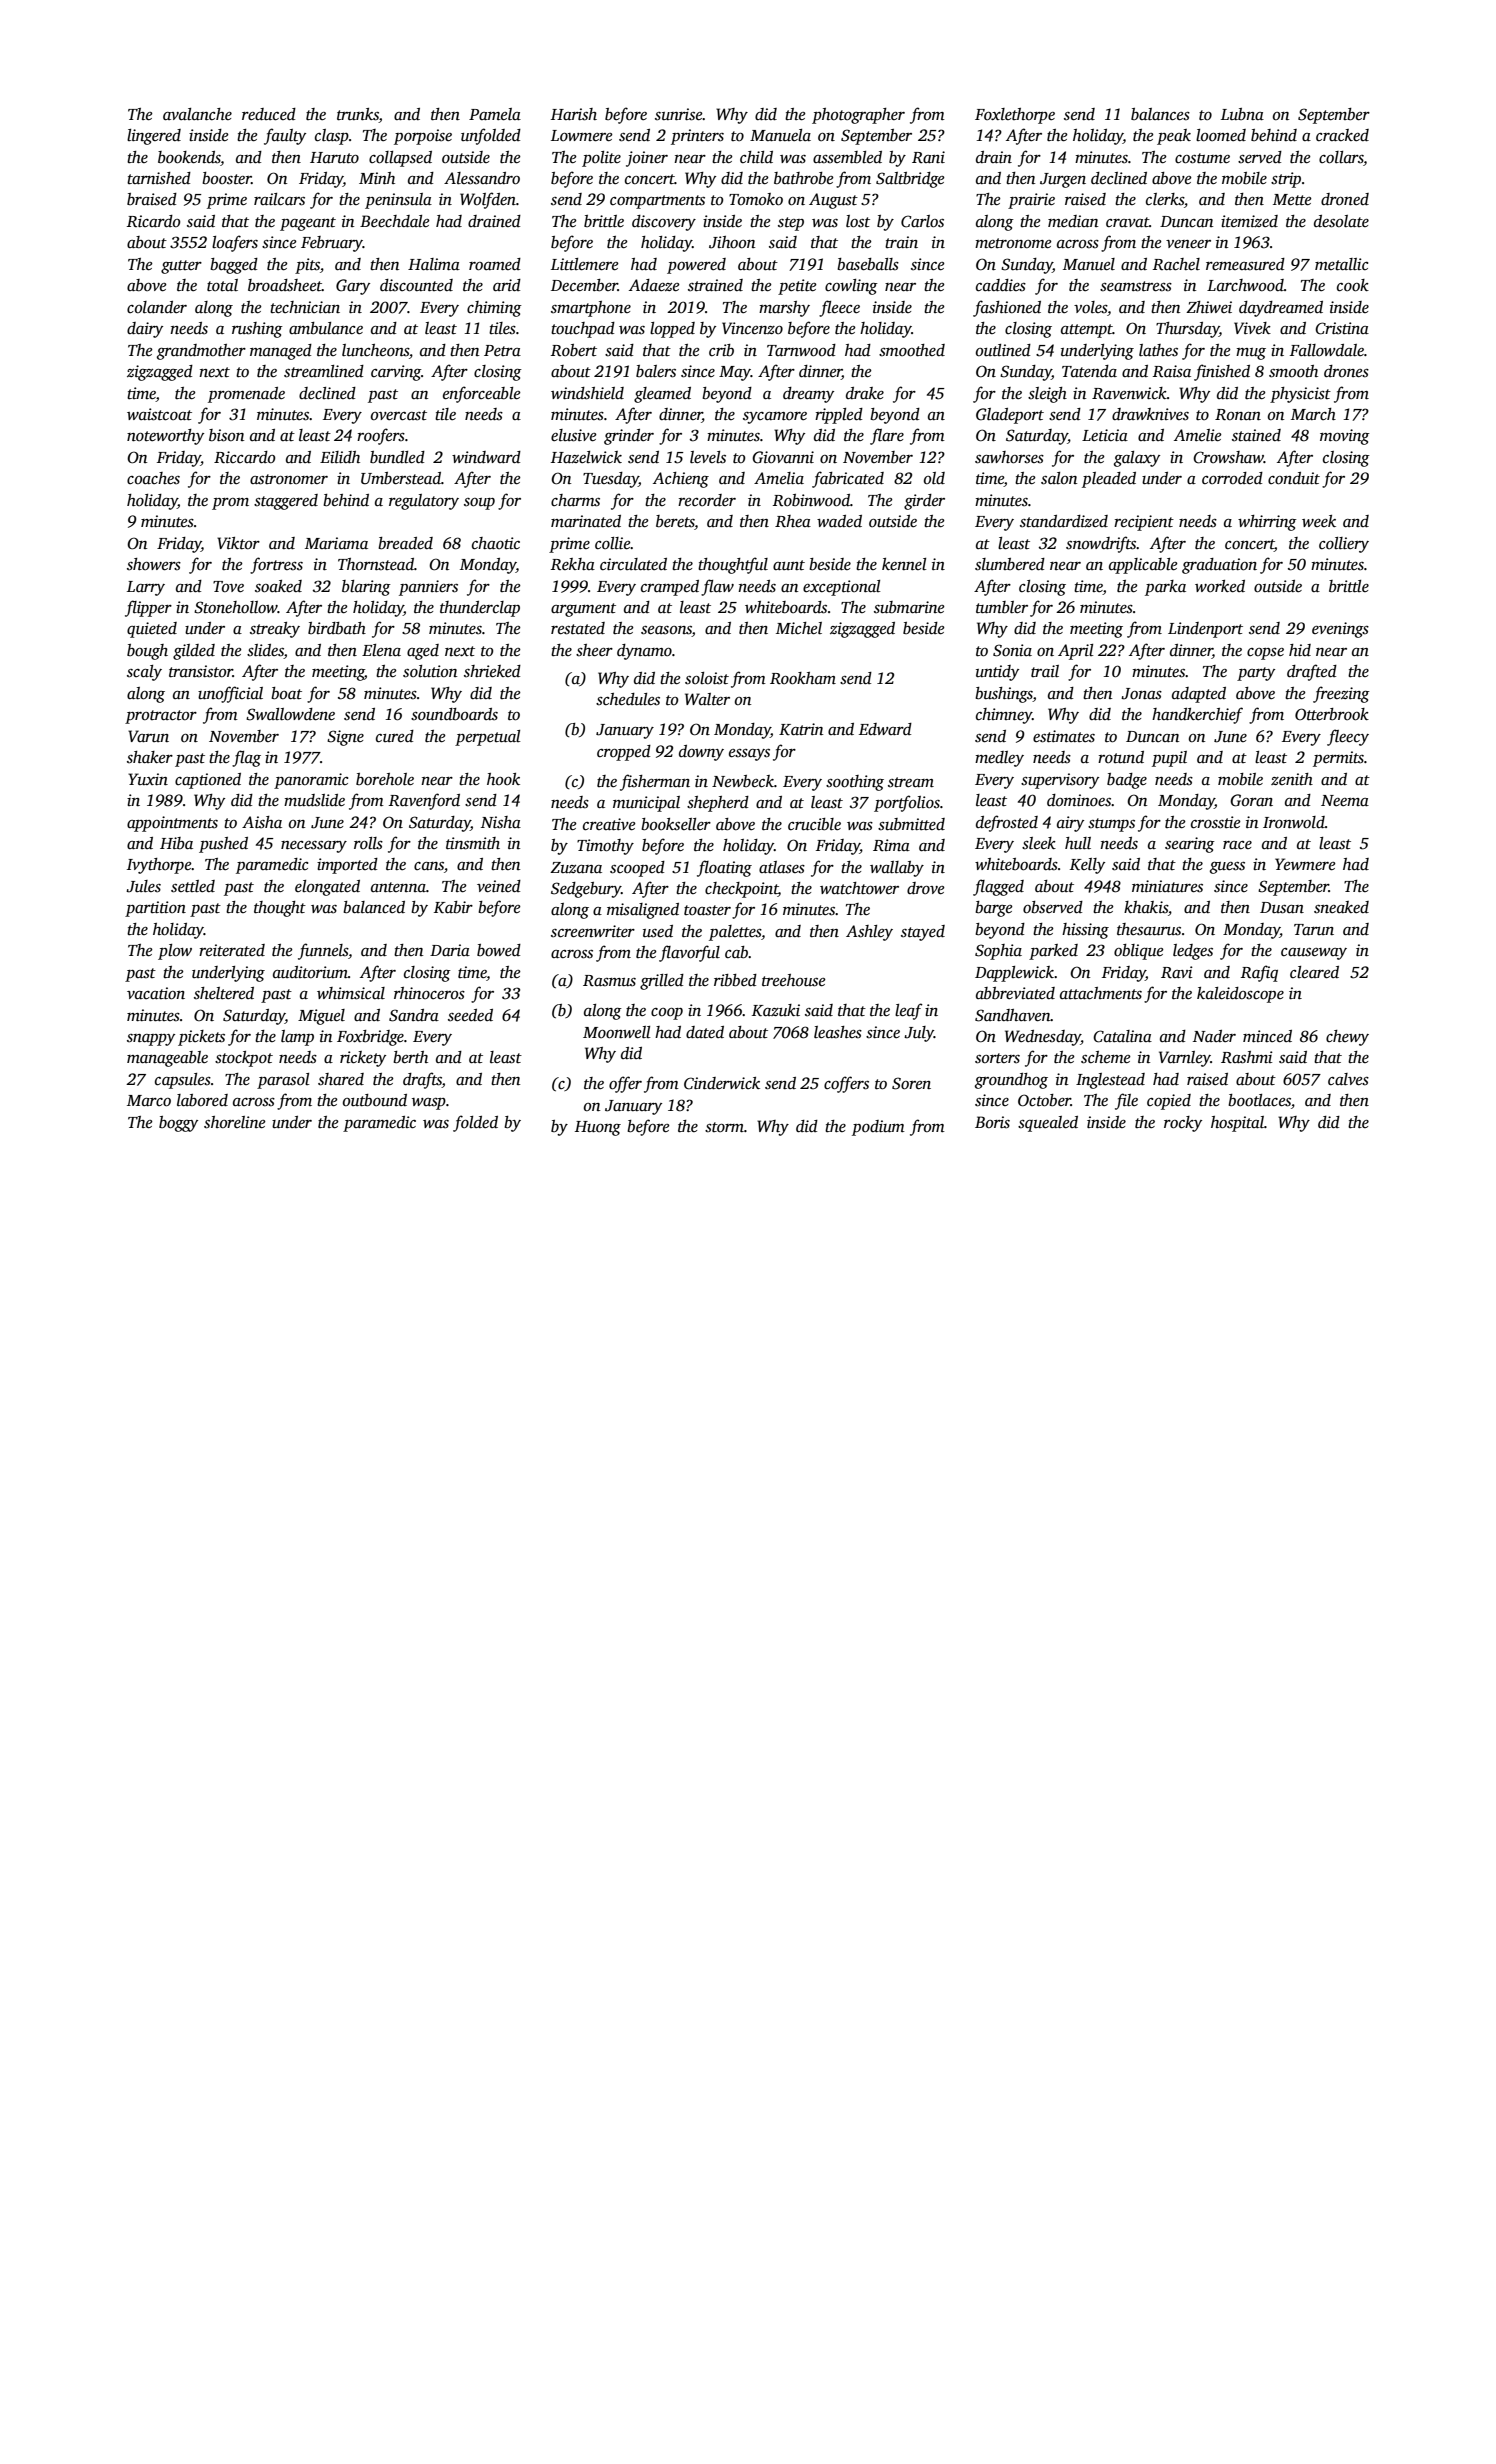 This document has width=1496, height=2464. What do you see at coordinates (1076, 652) in the document?
I see `April` at bounding box center [1076, 652].
